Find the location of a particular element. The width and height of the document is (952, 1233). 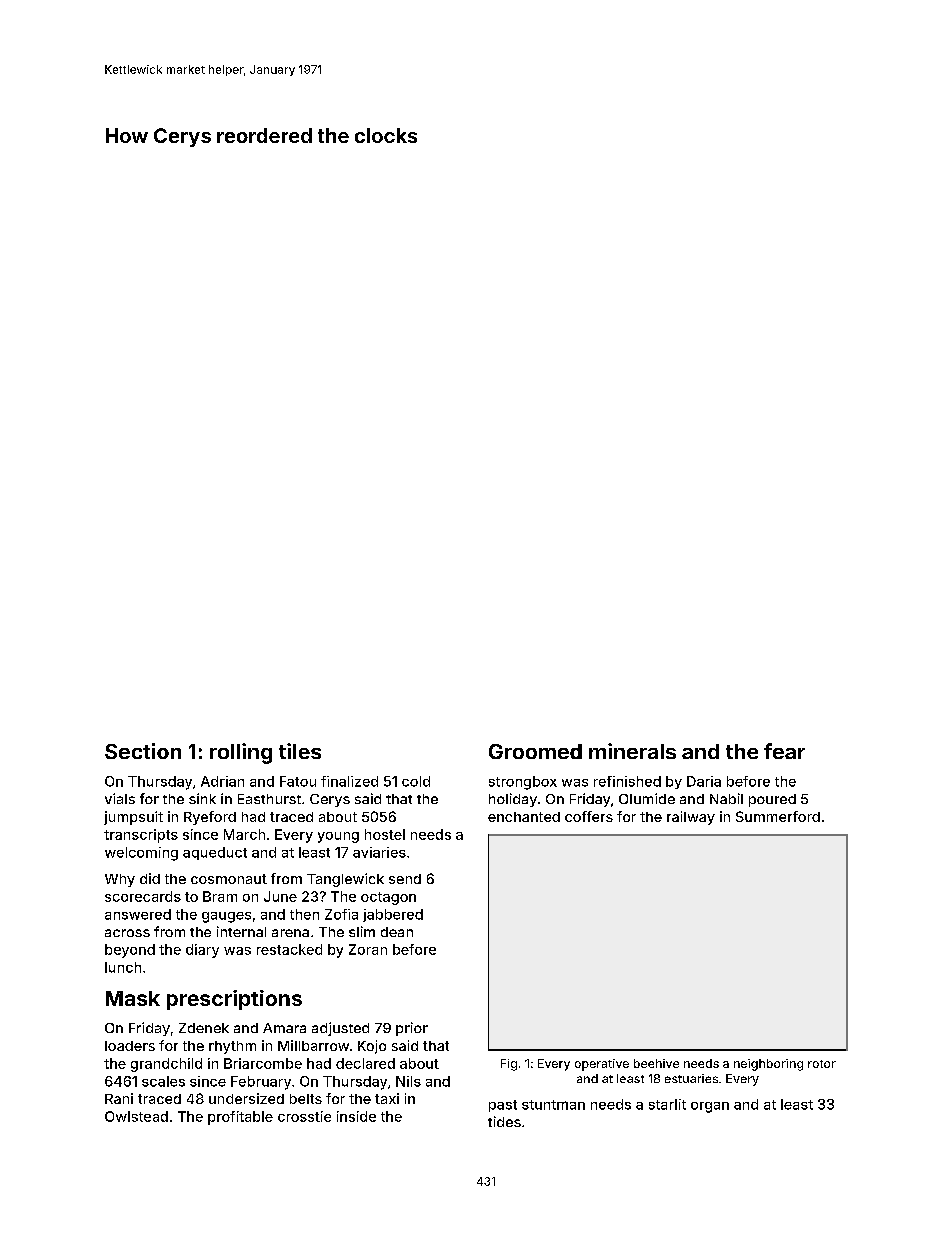

railway is located at coordinates (691, 818).
